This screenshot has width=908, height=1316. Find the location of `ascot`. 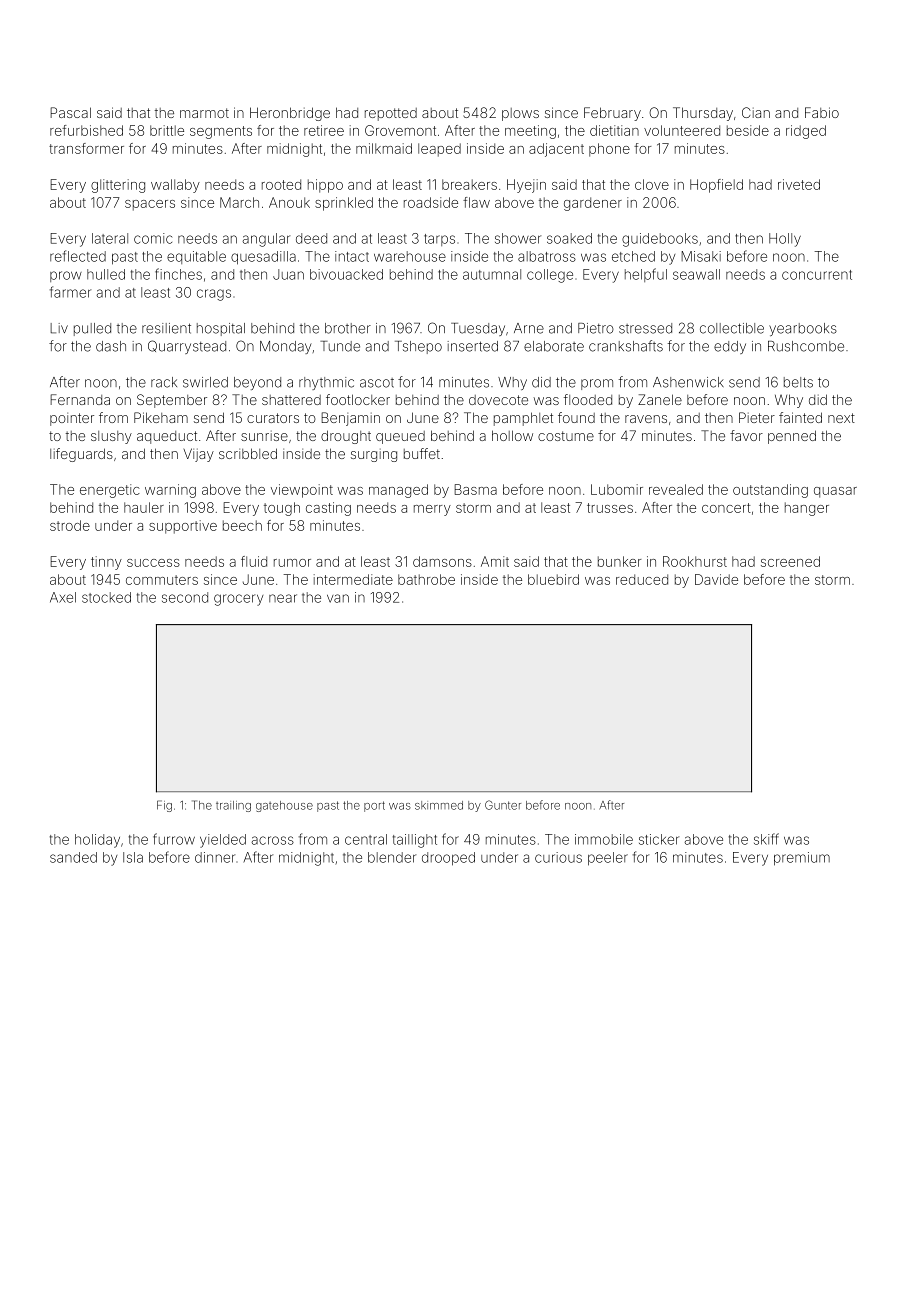

ascot is located at coordinates (377, 383).
